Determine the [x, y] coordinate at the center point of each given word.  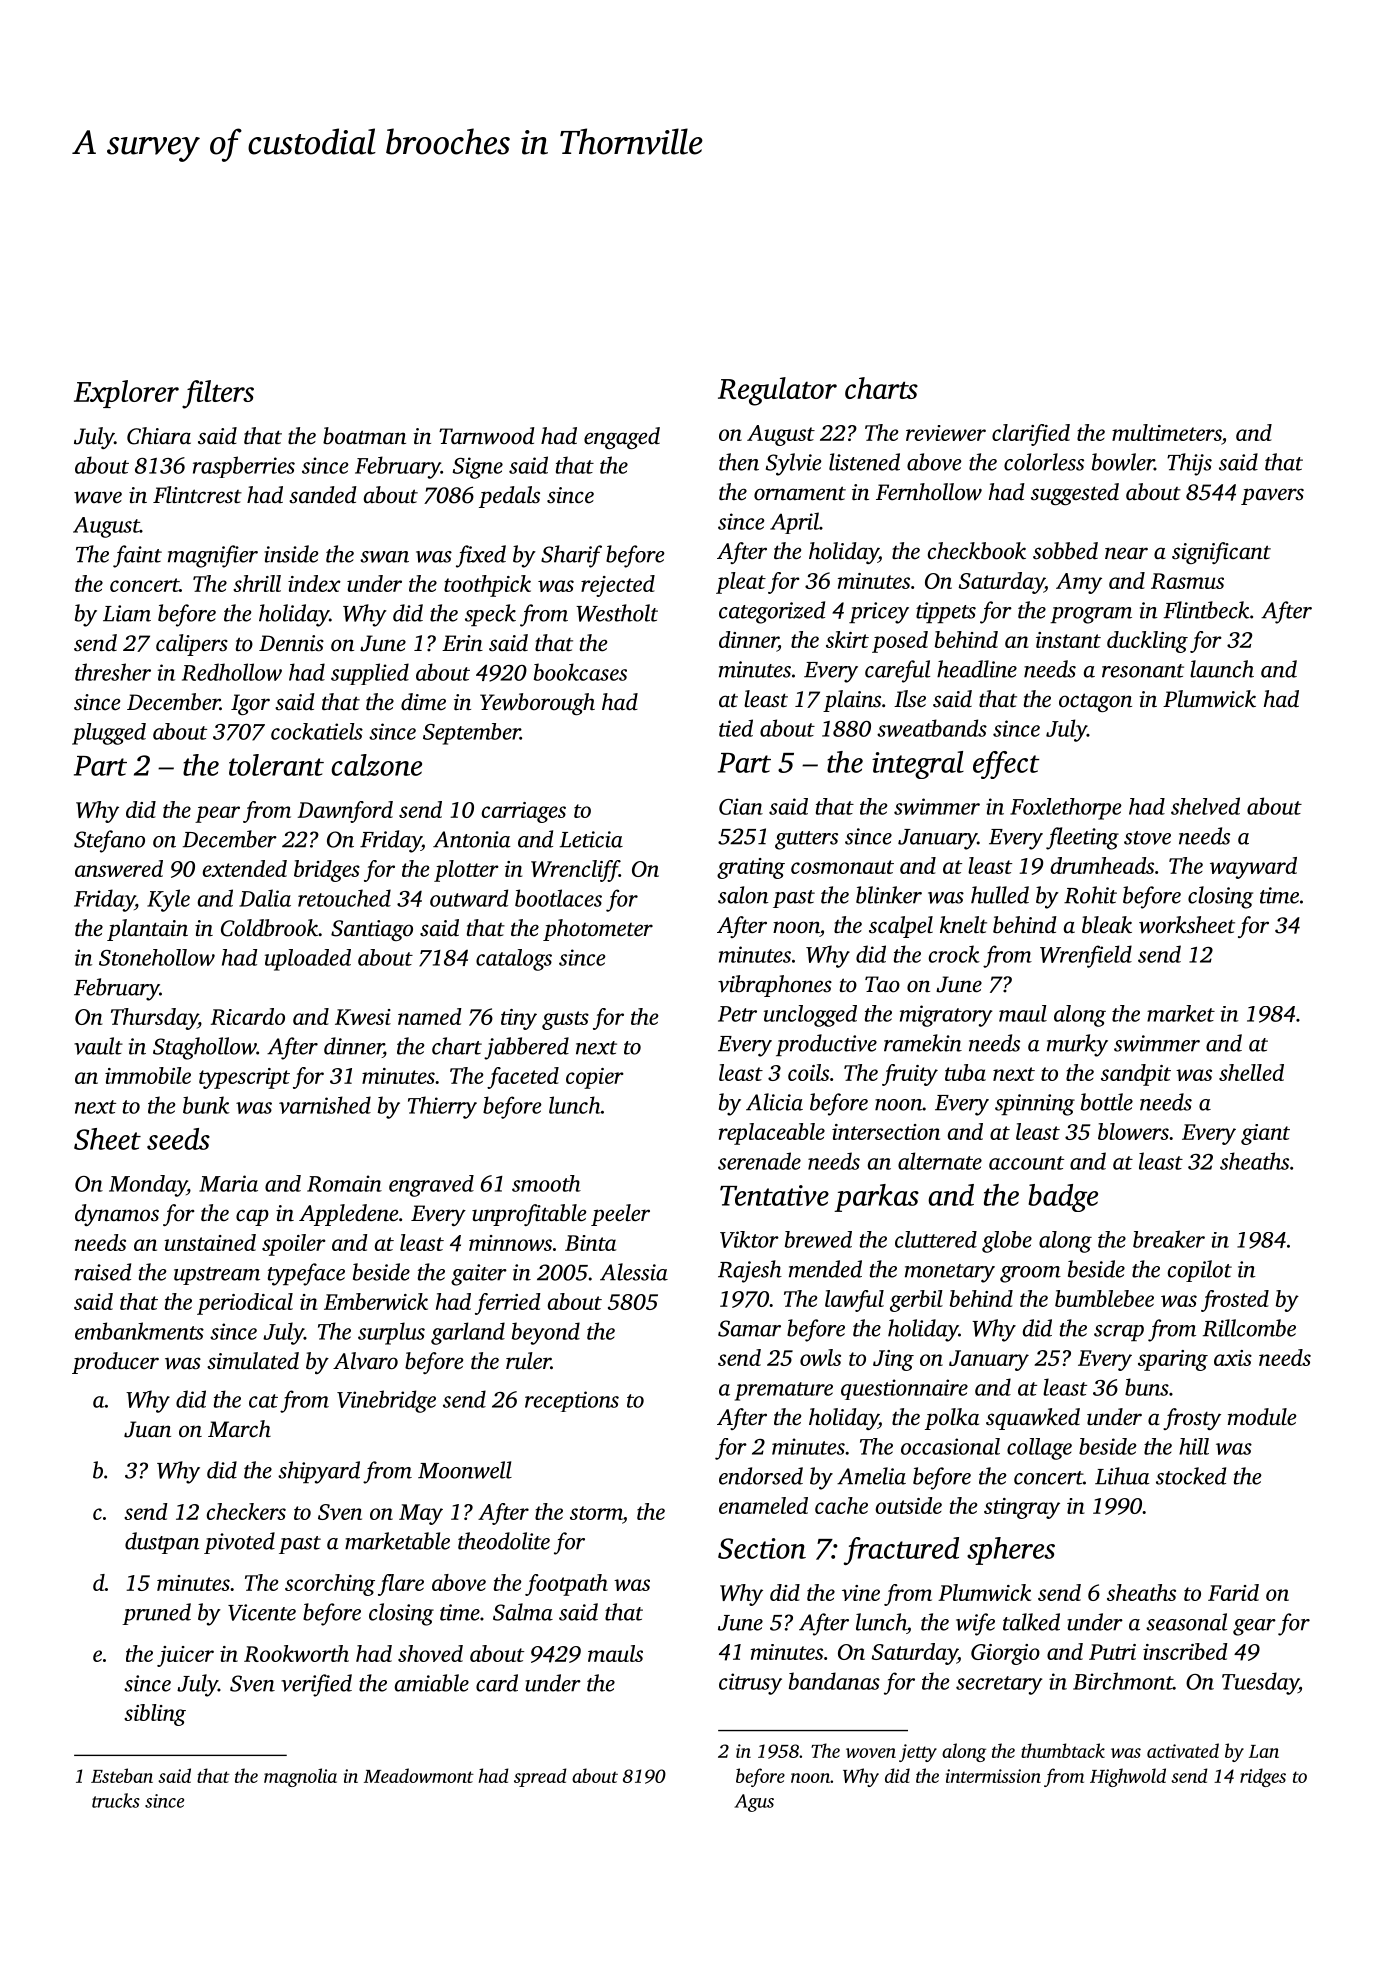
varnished [325, 1105]
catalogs [514, 960]
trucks [116, 1800]
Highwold [1128, 1777]
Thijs [1189, 464]
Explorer [126, 394]
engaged [622, 438]
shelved [1205, 806]
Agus [754, 1803]
